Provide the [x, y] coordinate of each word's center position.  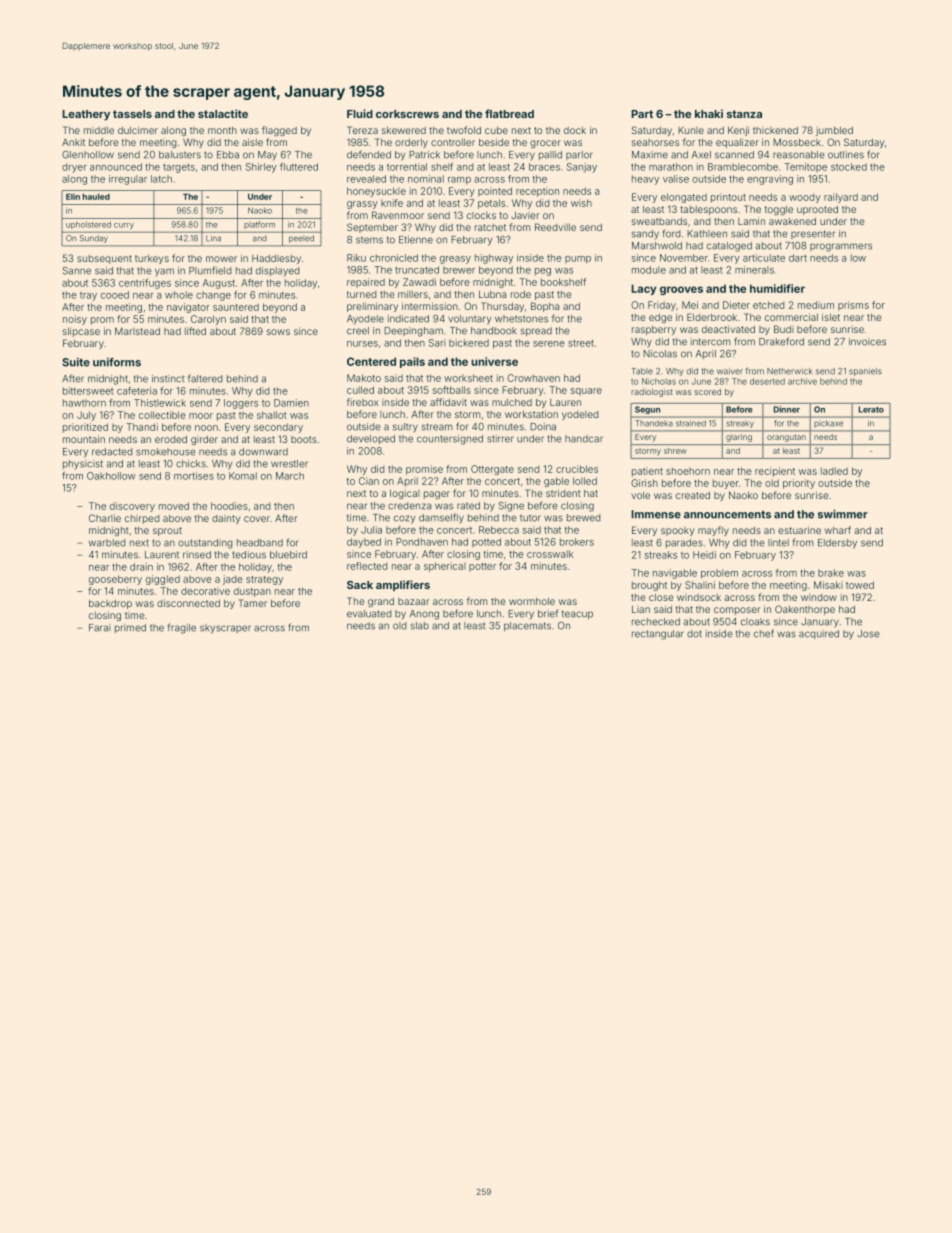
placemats [527, 626]
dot [694, 634]
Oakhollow [111, 476]
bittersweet [88, 391]
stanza [744, 114]
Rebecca [499, 530]
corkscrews [407, 114]
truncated [417, 270]
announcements [727, 515]
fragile [182, 628]
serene [549, 344]
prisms [853, 306]
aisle [252, 142]
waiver [730, 371]
